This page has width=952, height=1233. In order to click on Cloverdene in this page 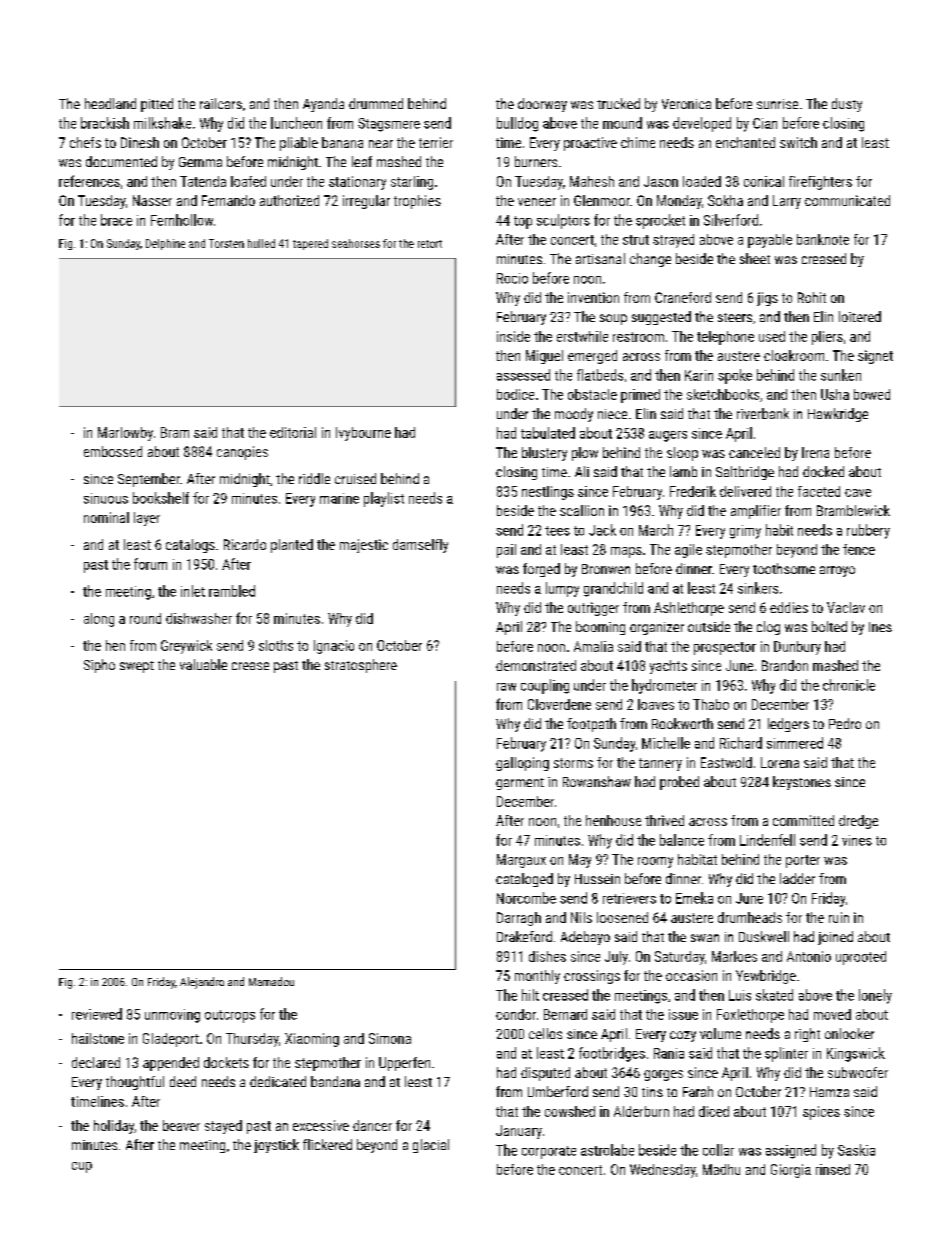, I will do `click(559, 704)`.
